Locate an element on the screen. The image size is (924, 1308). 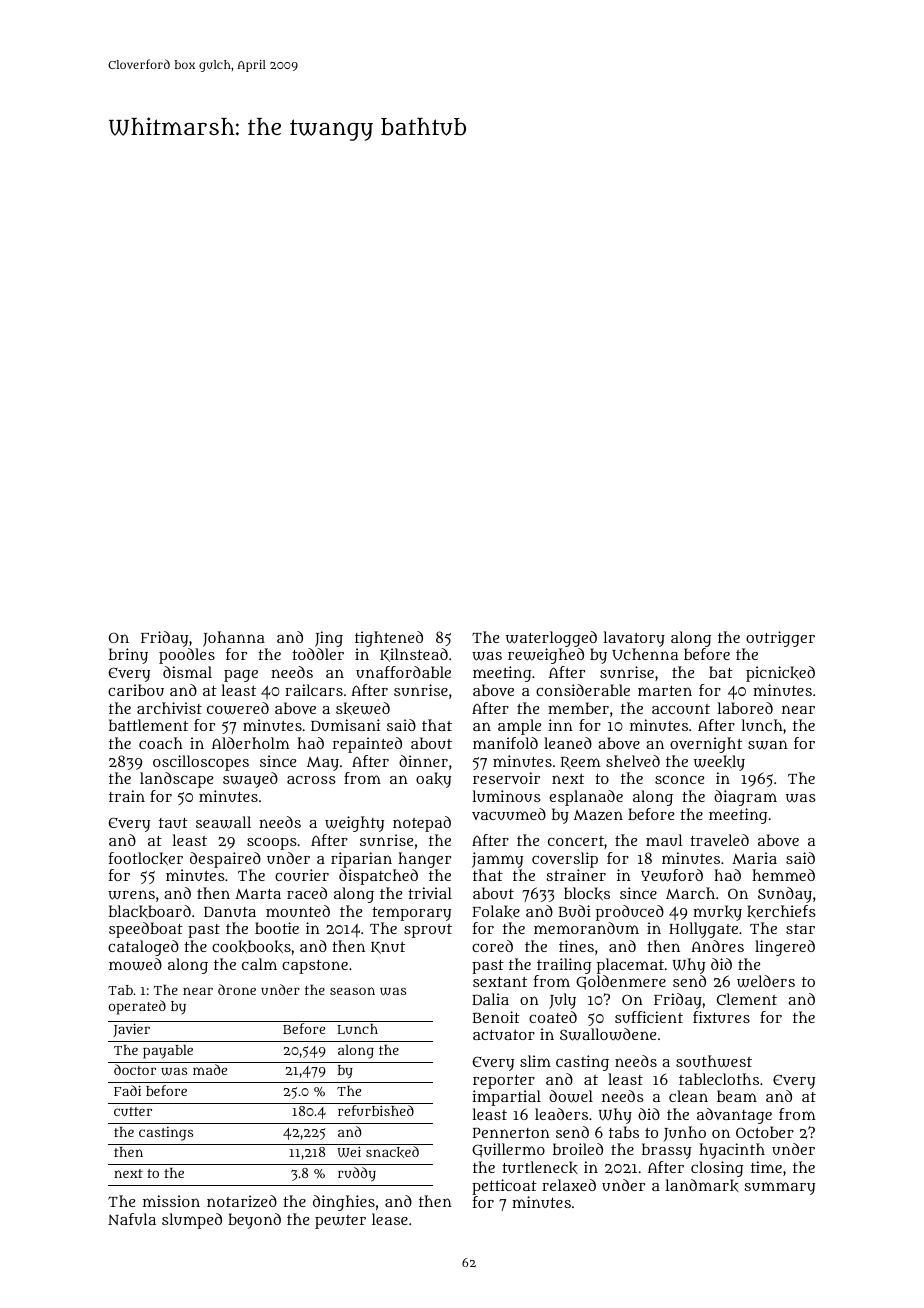
wrens is located at coordinates (131, 895).
